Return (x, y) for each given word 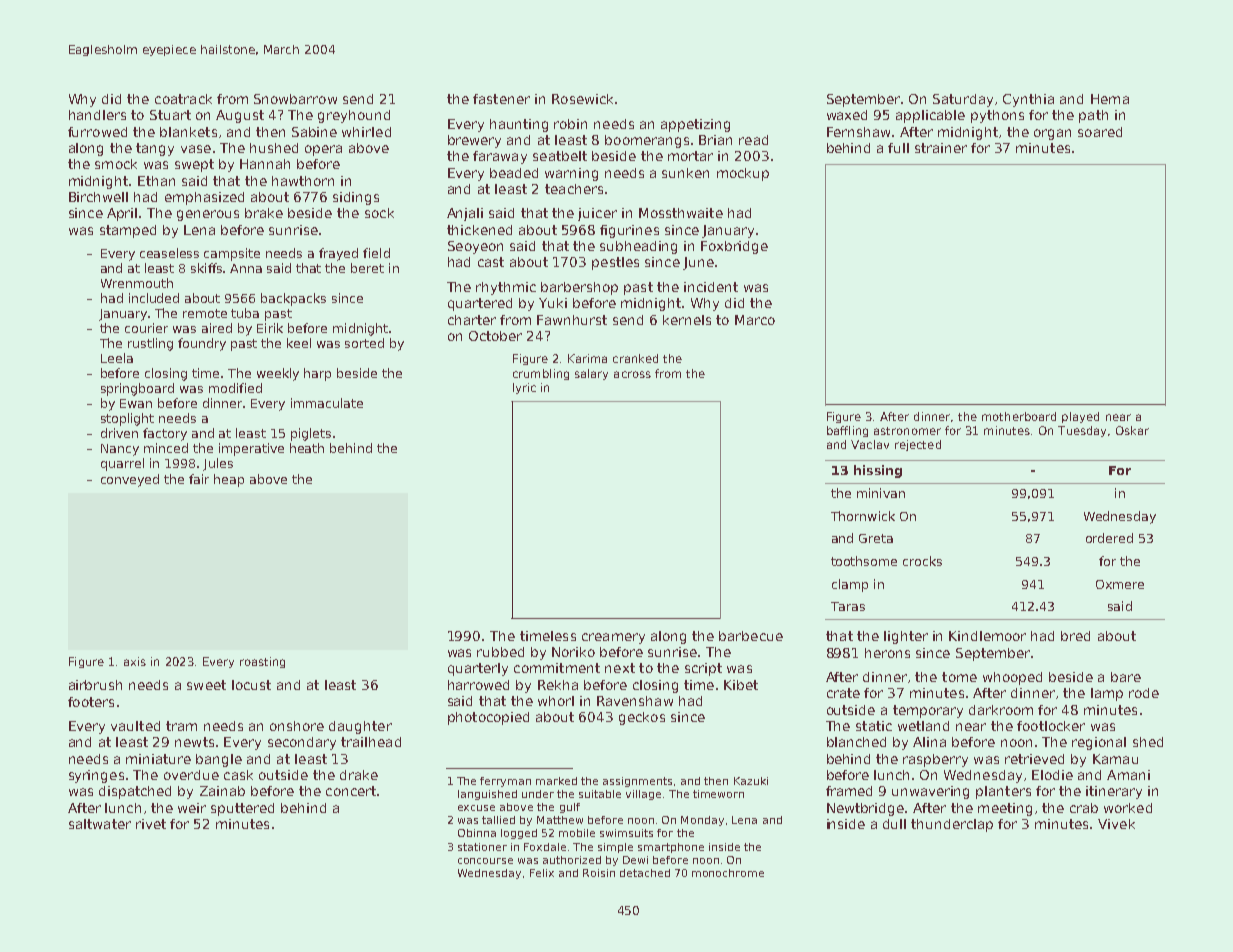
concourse (485, 861)
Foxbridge (734, 247)
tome (959, 677)
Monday (702, 821)
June (698, 263)
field (376, 253)
